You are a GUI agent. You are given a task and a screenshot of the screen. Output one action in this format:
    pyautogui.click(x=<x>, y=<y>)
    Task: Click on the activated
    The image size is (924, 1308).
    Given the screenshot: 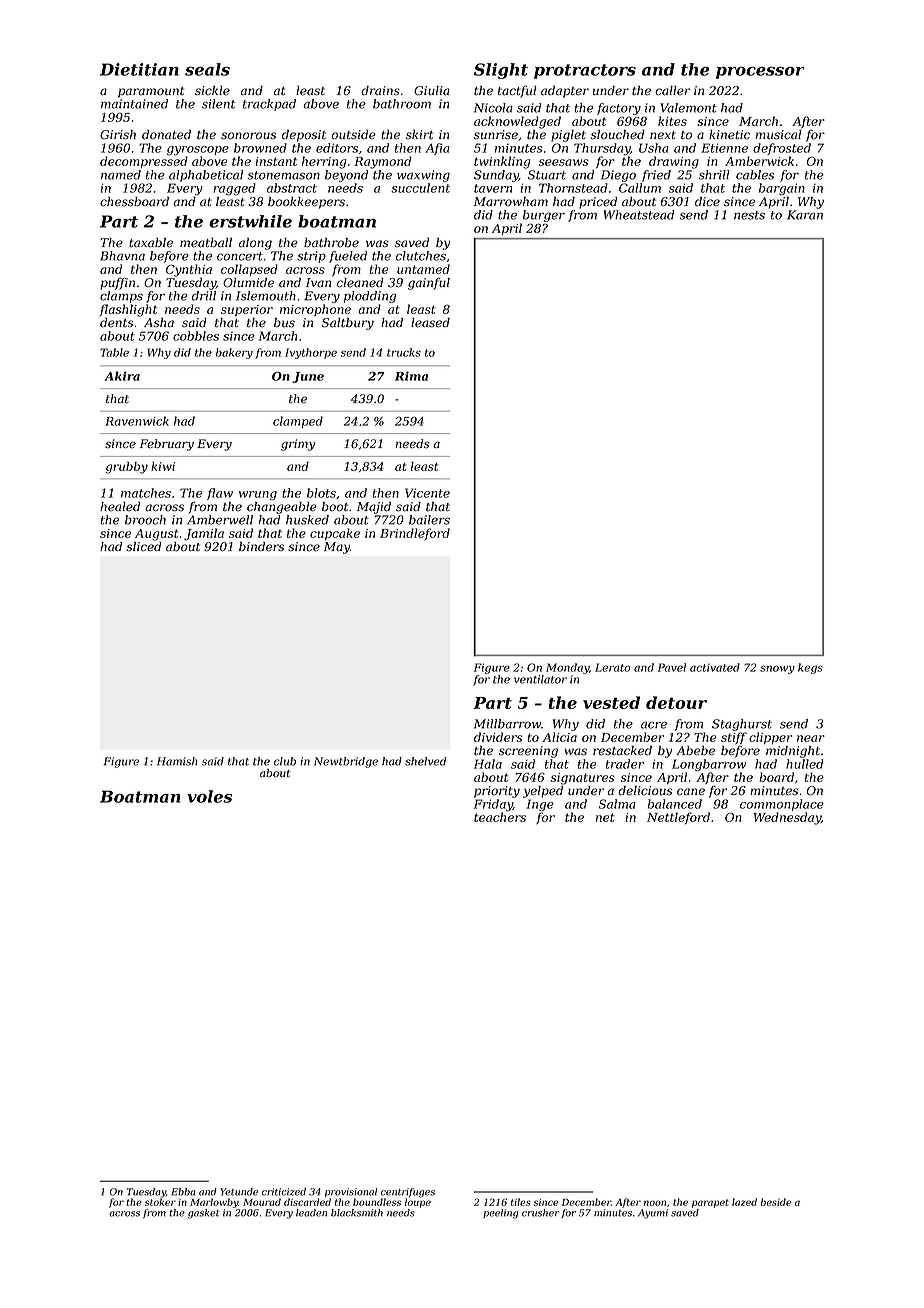 What is the action you would take?
    pyautogui.click(x=715, y=667)
